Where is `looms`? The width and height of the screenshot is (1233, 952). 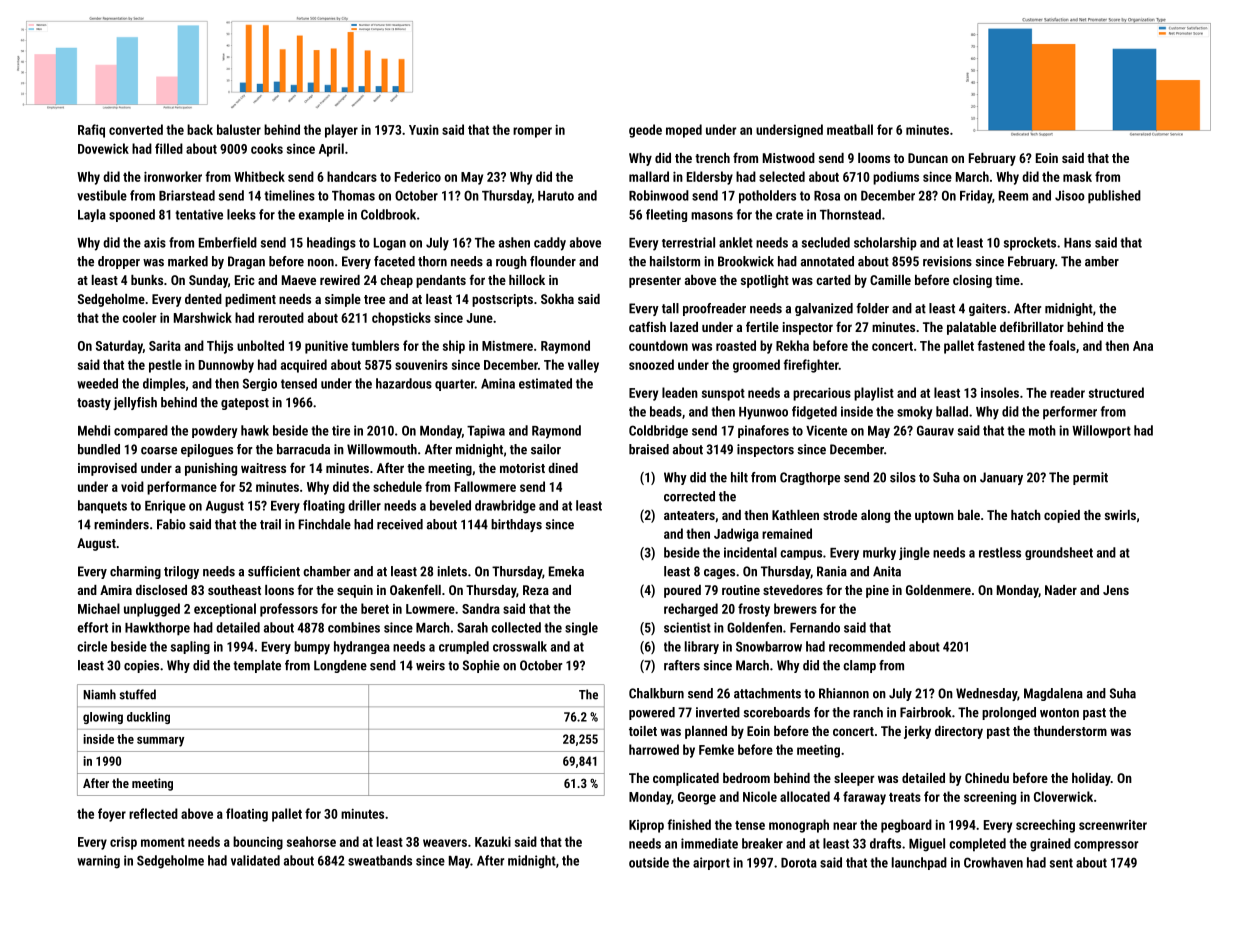 looms is located at coordinates (874, 158).
